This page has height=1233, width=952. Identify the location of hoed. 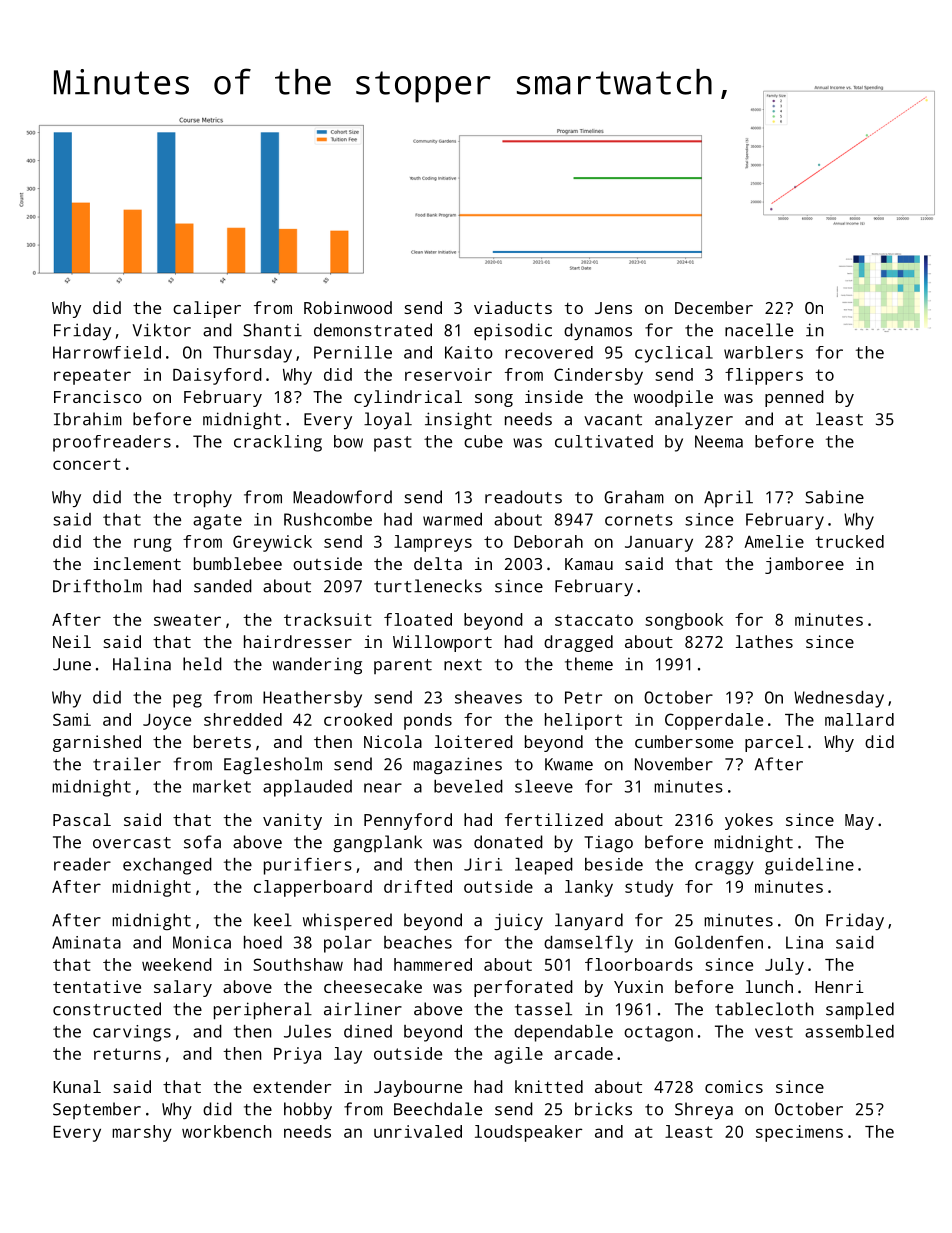
(263, 942).
